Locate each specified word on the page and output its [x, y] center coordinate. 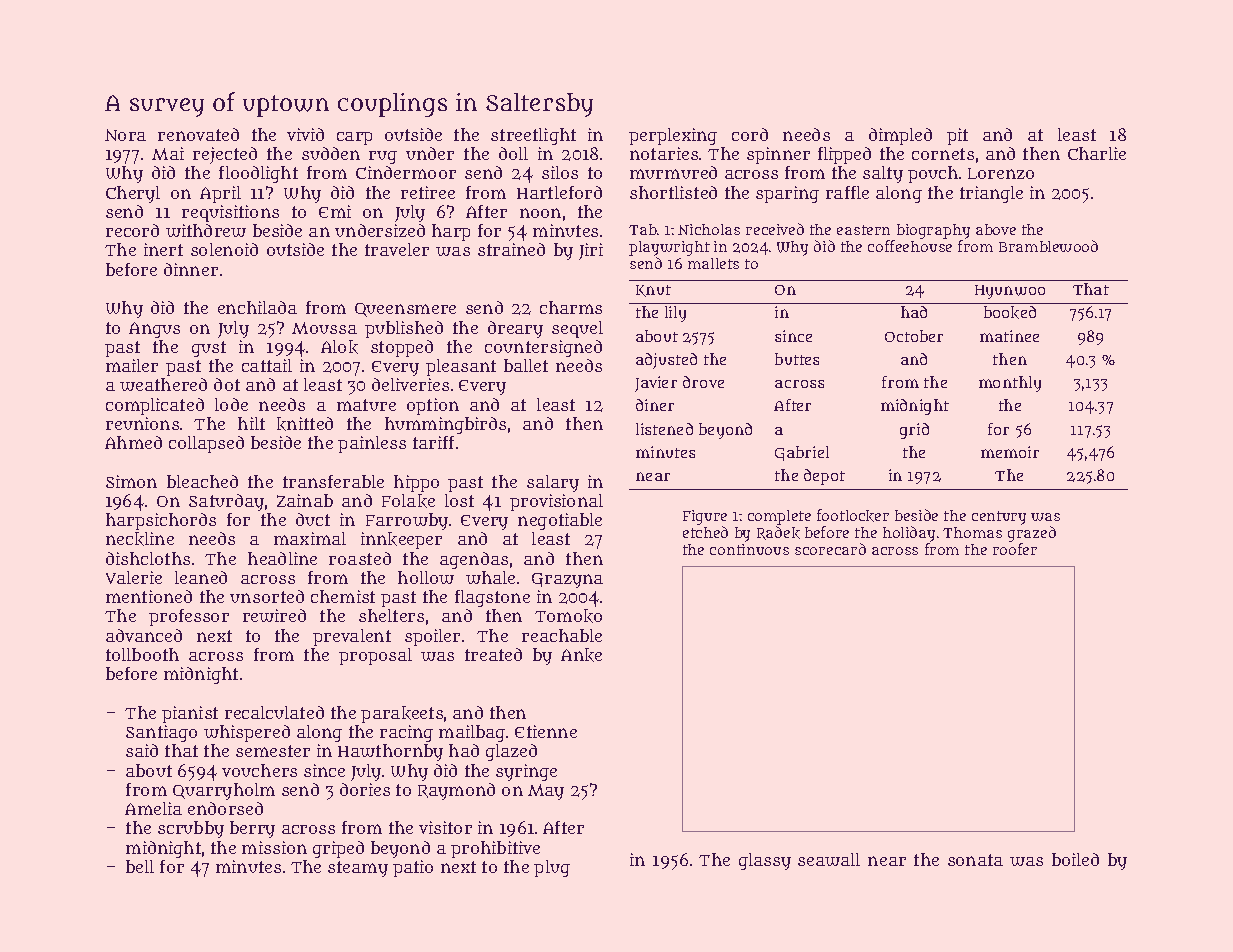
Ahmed [133, 442]
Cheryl [133, 194]
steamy [358, 869]
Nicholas [709, 229]
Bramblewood [1048, 246]
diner [655, 405]
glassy [765, 861]
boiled [1075, 859]
